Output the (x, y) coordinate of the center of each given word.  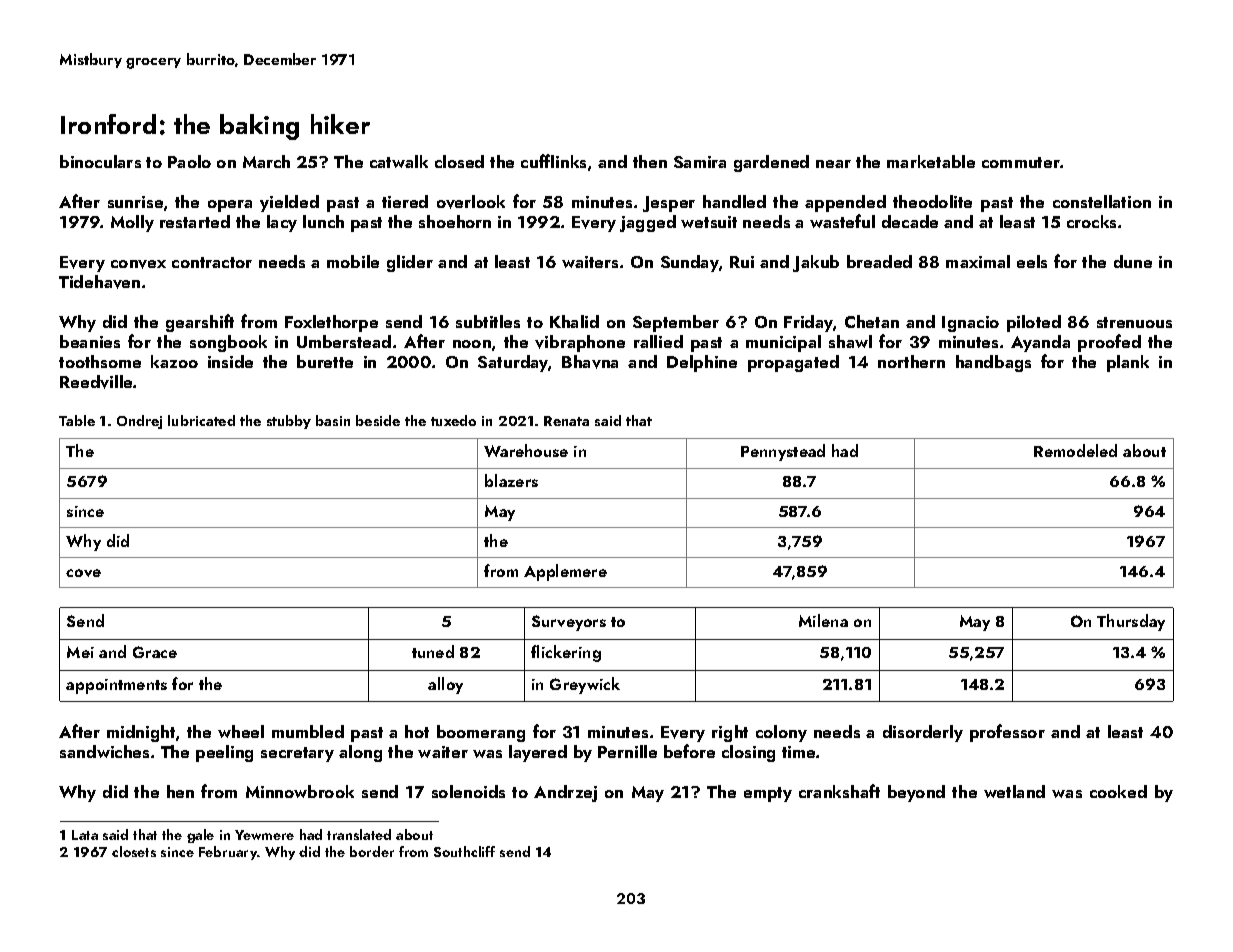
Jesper (669, 204)
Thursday (1131, 622)
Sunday (690, 263)
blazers (511, 480)
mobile (353, 261)
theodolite (932, 201)
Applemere (565, 572)
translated (359, 834)
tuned (433, 651)
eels (1032, 261)
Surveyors (569, 623)
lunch (323, 221)
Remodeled (1075, 450)
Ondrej (139, 422)
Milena (823, 620)
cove (83, 573)
